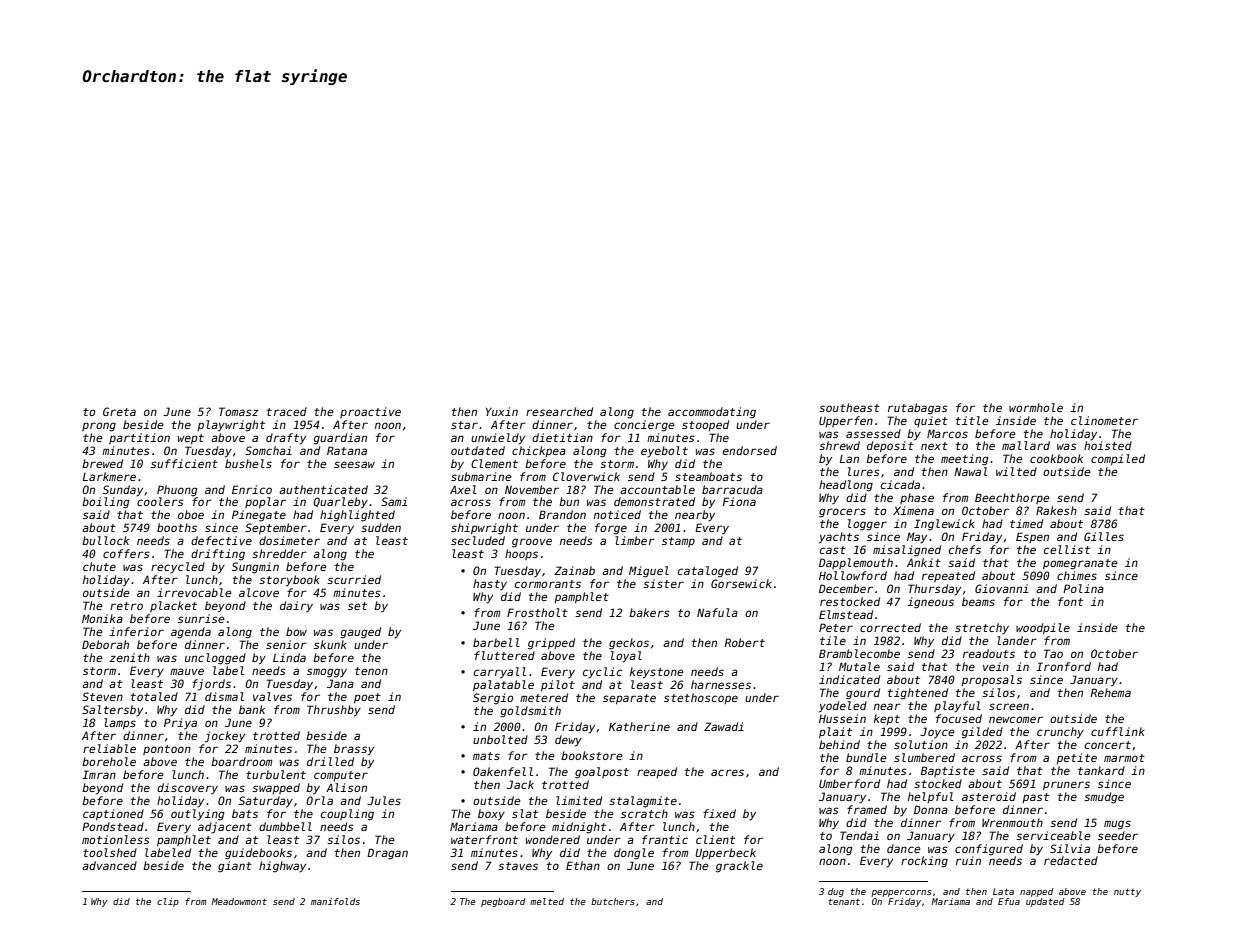 The width and height of the image is (1233, 952). What do you see at coordinates (231, 426) in the image?
I see `playwright` at bounding box center [231, 426].
